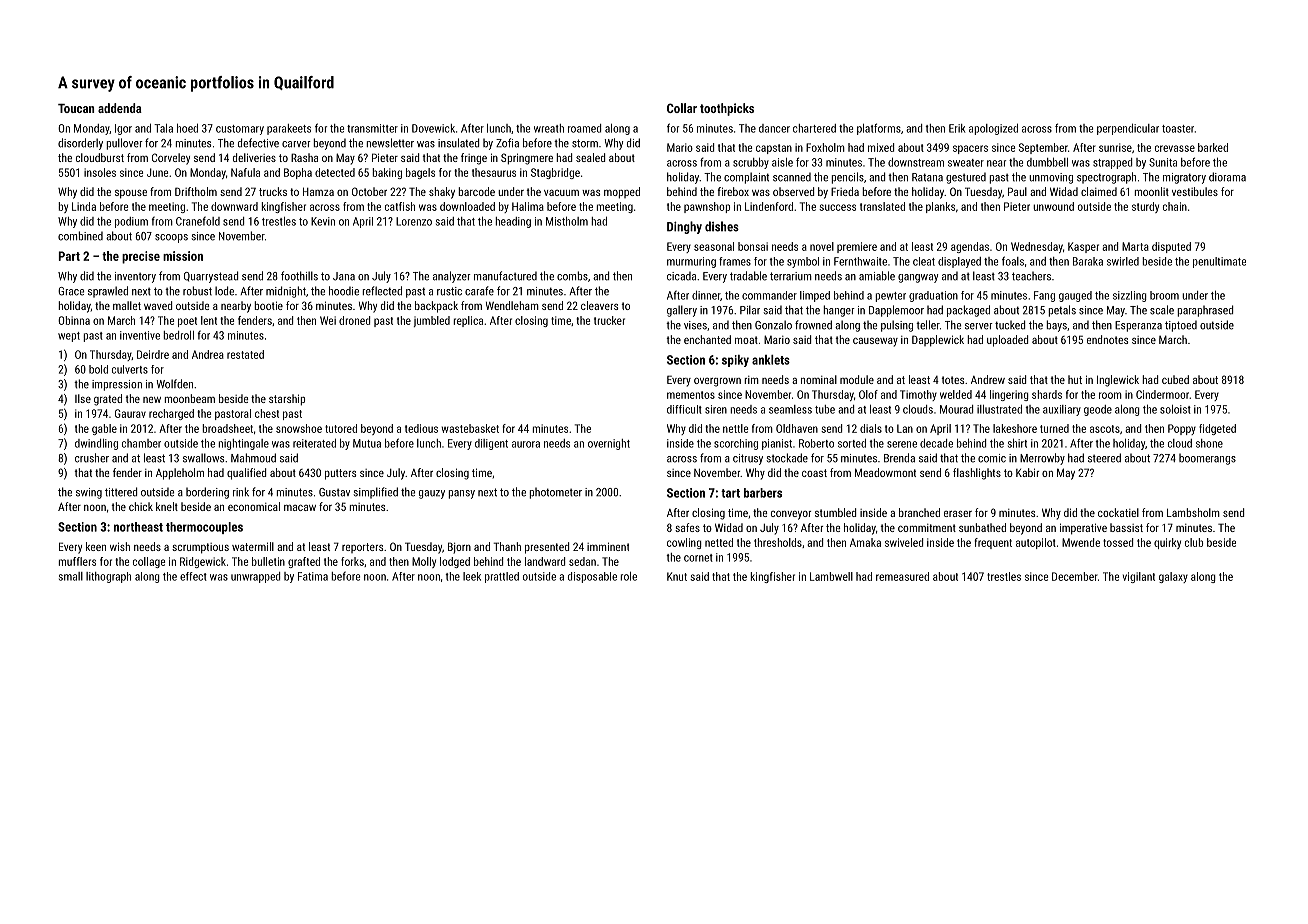 Image resolution: width=1308 pixels, height=924 pixels. I want to click on Jana, so click(344, 276).
